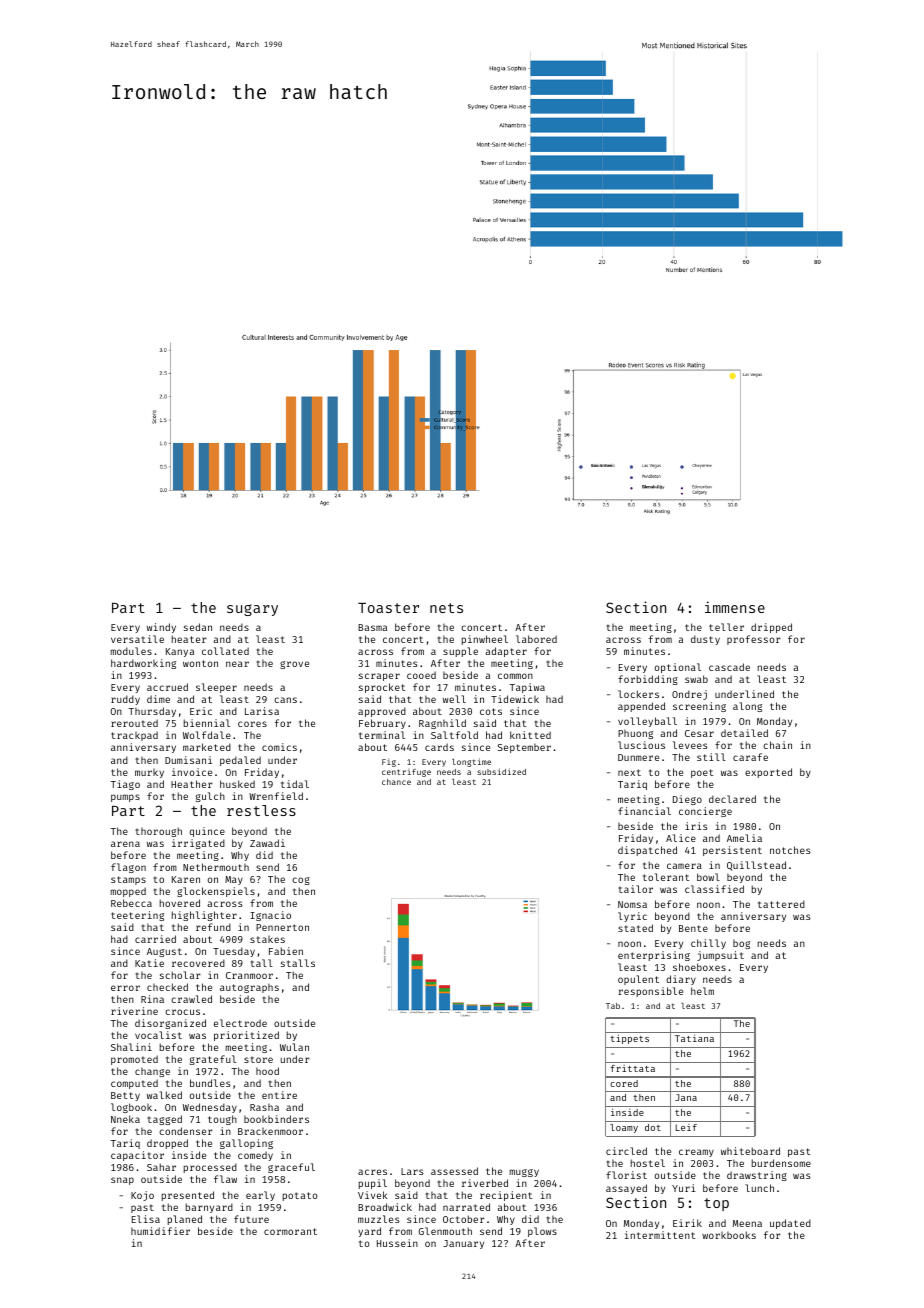 The height and width of the page is (1308, 924). I want to click on humidifier, so click(160, 1231).
